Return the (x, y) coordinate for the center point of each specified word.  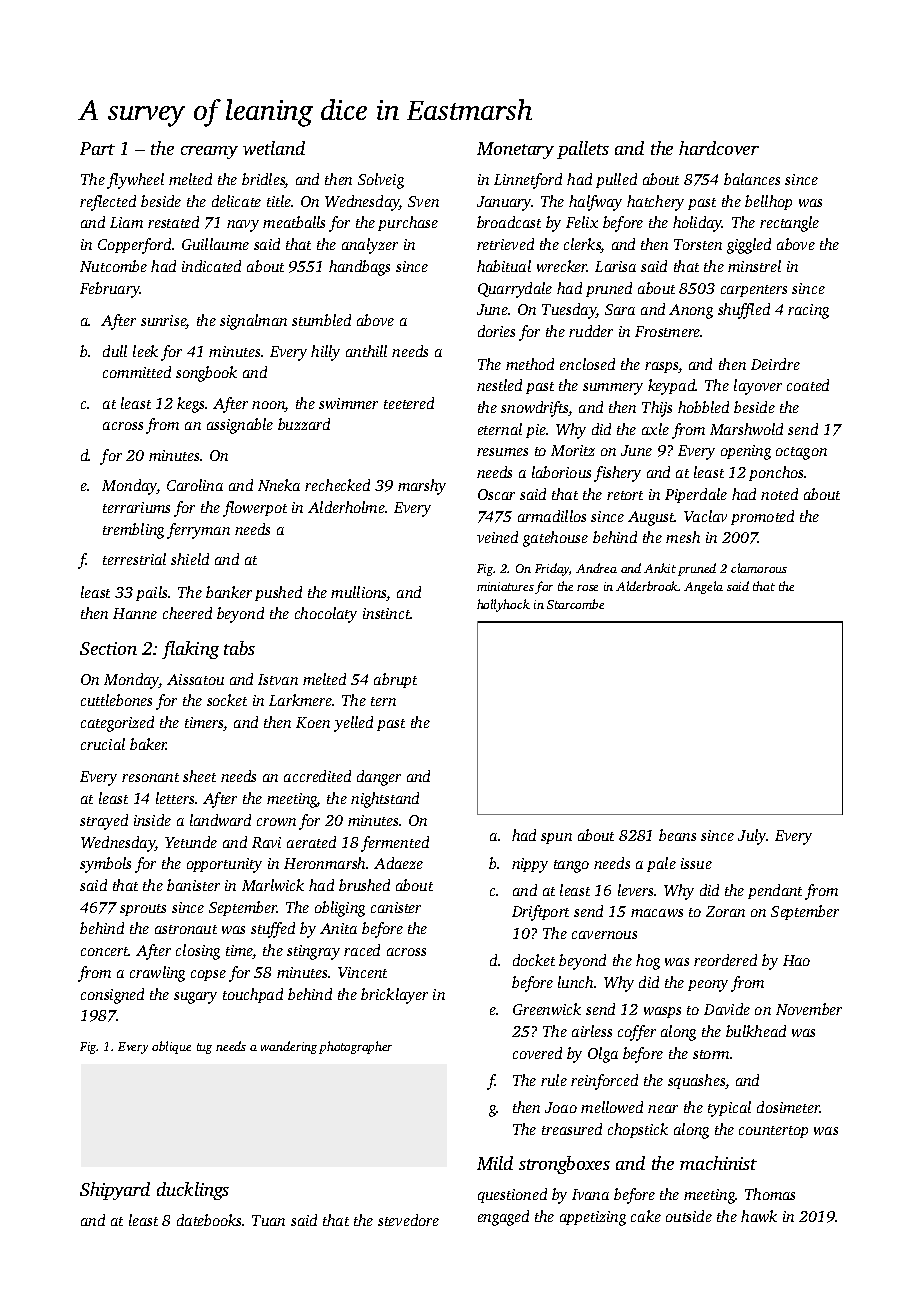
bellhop (768, 202)
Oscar (496, 494)
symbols (105, 865)
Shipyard (115, 1191)
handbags (359, 268)
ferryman (198, 531)
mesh (683, 537)
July (752, 837)
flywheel (135, 181)
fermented (395, 844)
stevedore (408, 1220)
